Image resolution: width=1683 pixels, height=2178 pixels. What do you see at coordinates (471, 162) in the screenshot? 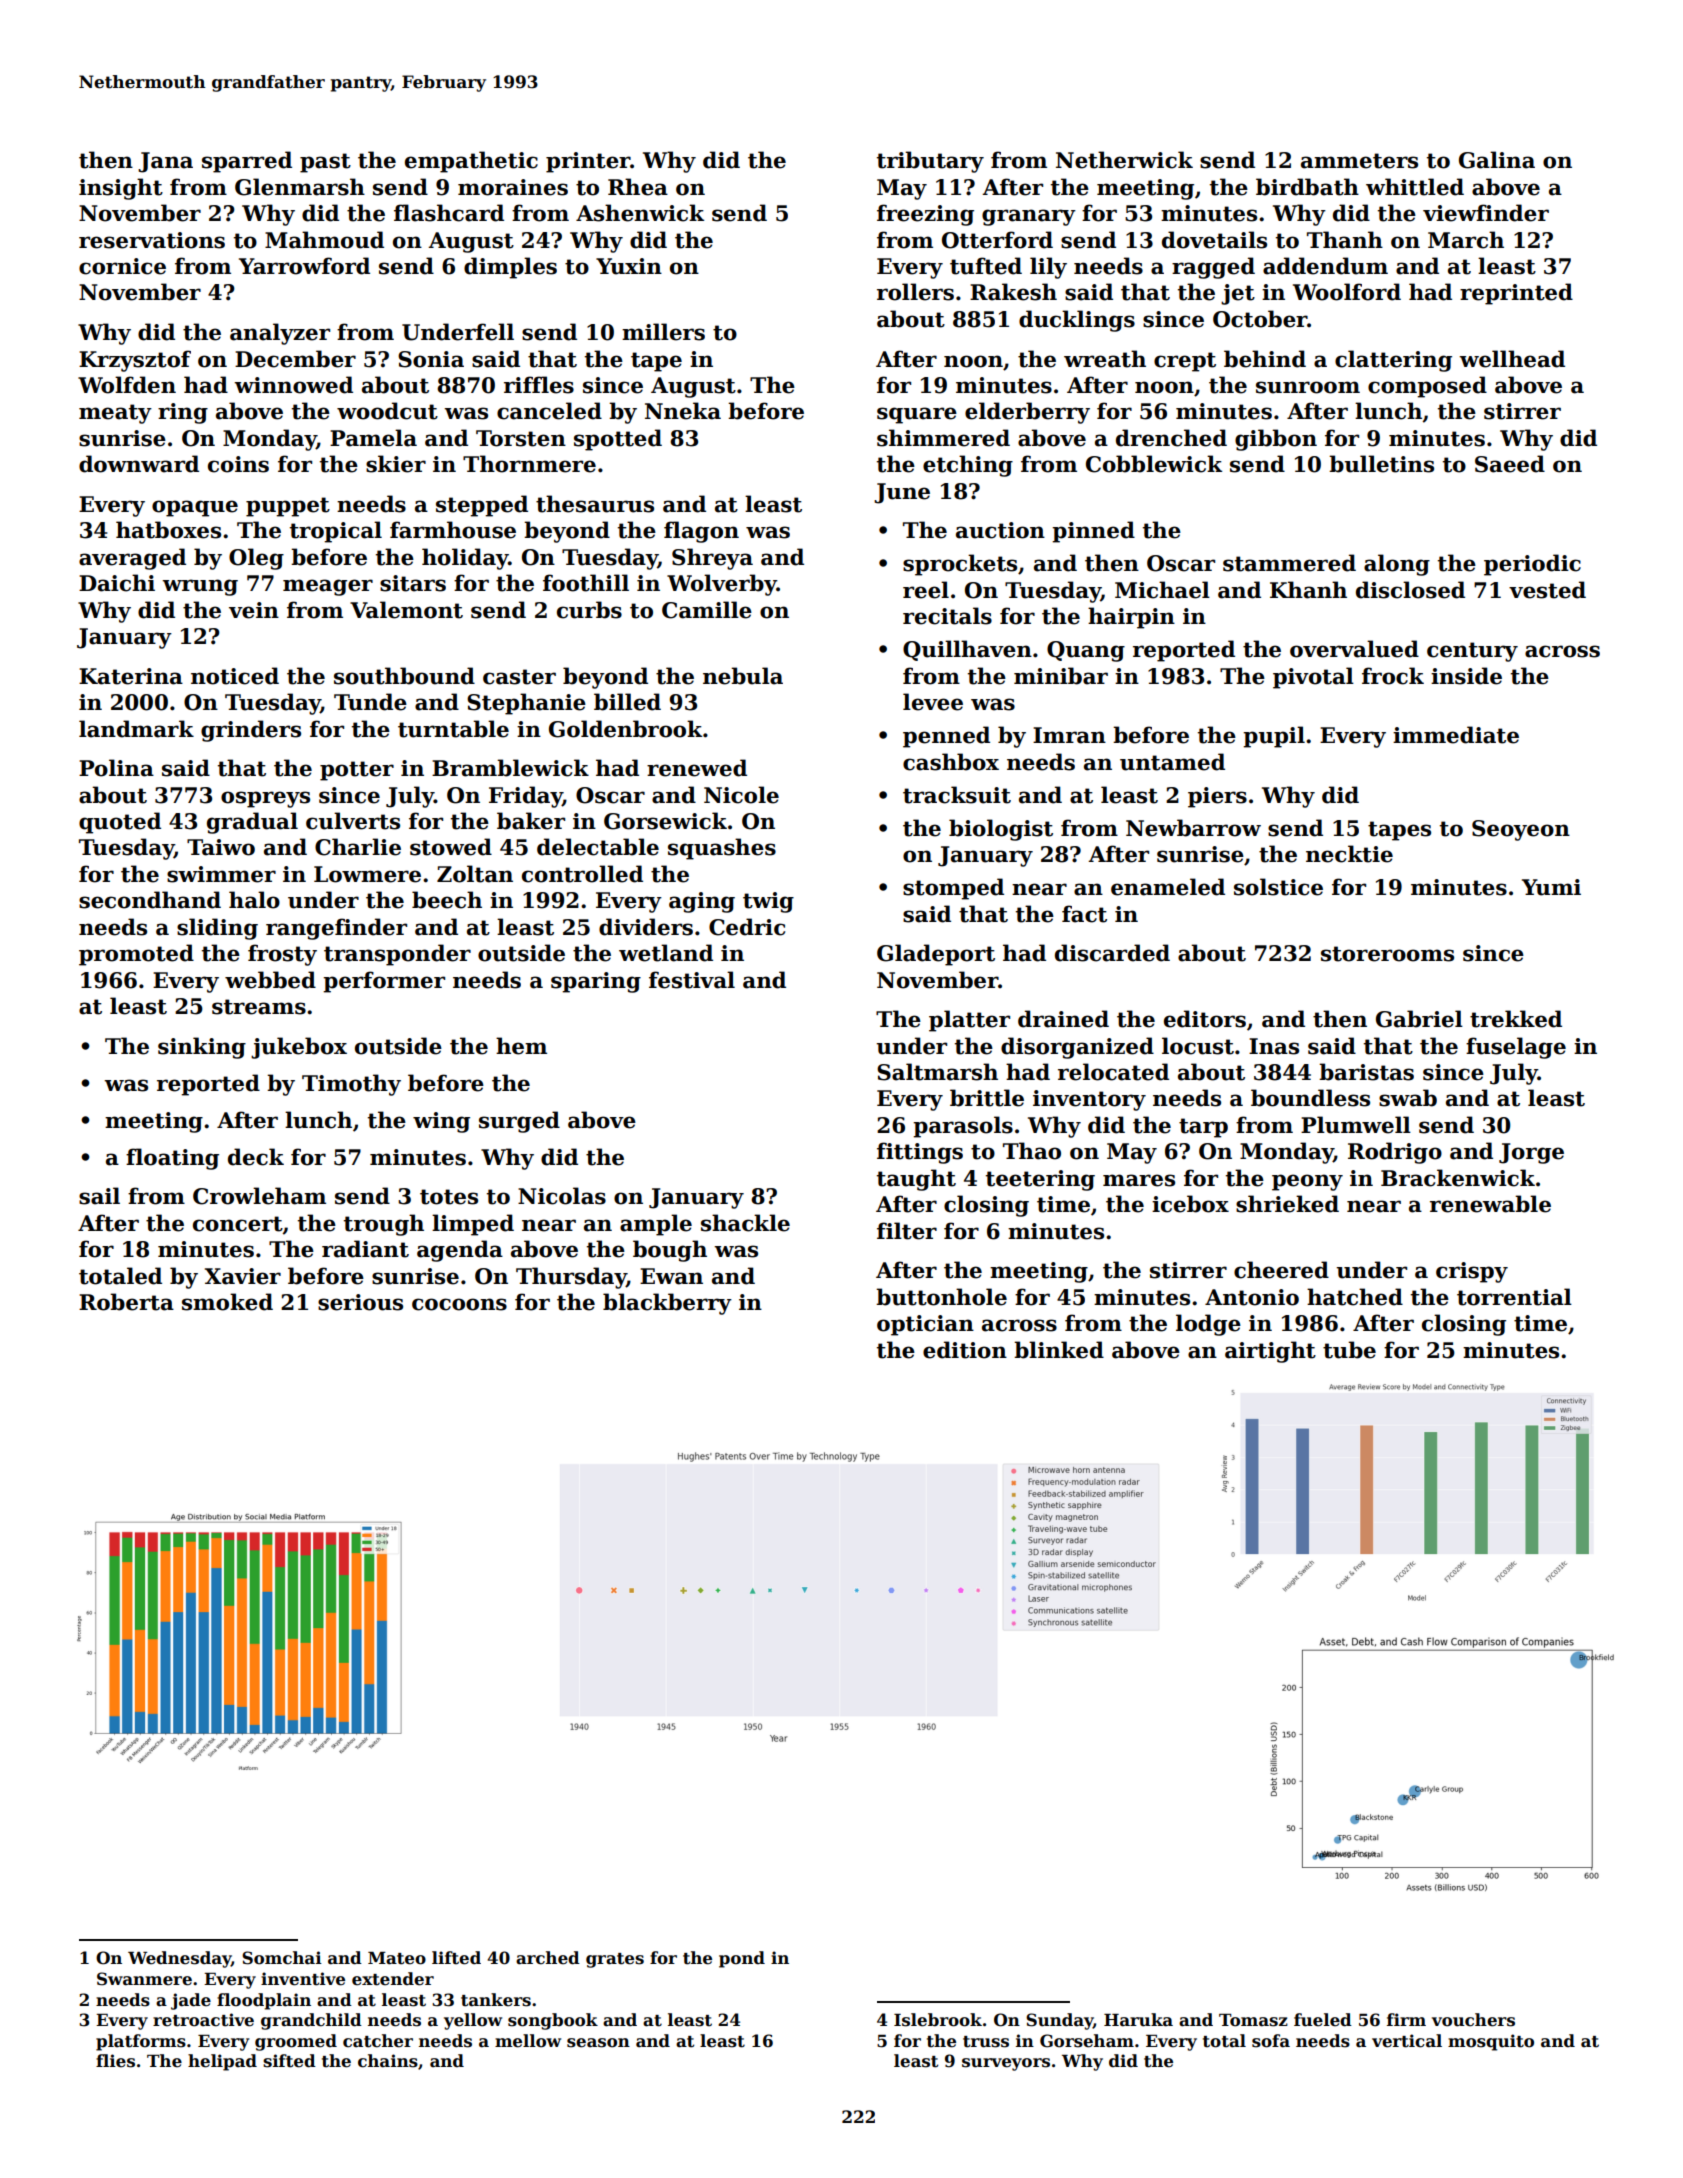
I see `empathetic` at bounding box center [471, 162].
